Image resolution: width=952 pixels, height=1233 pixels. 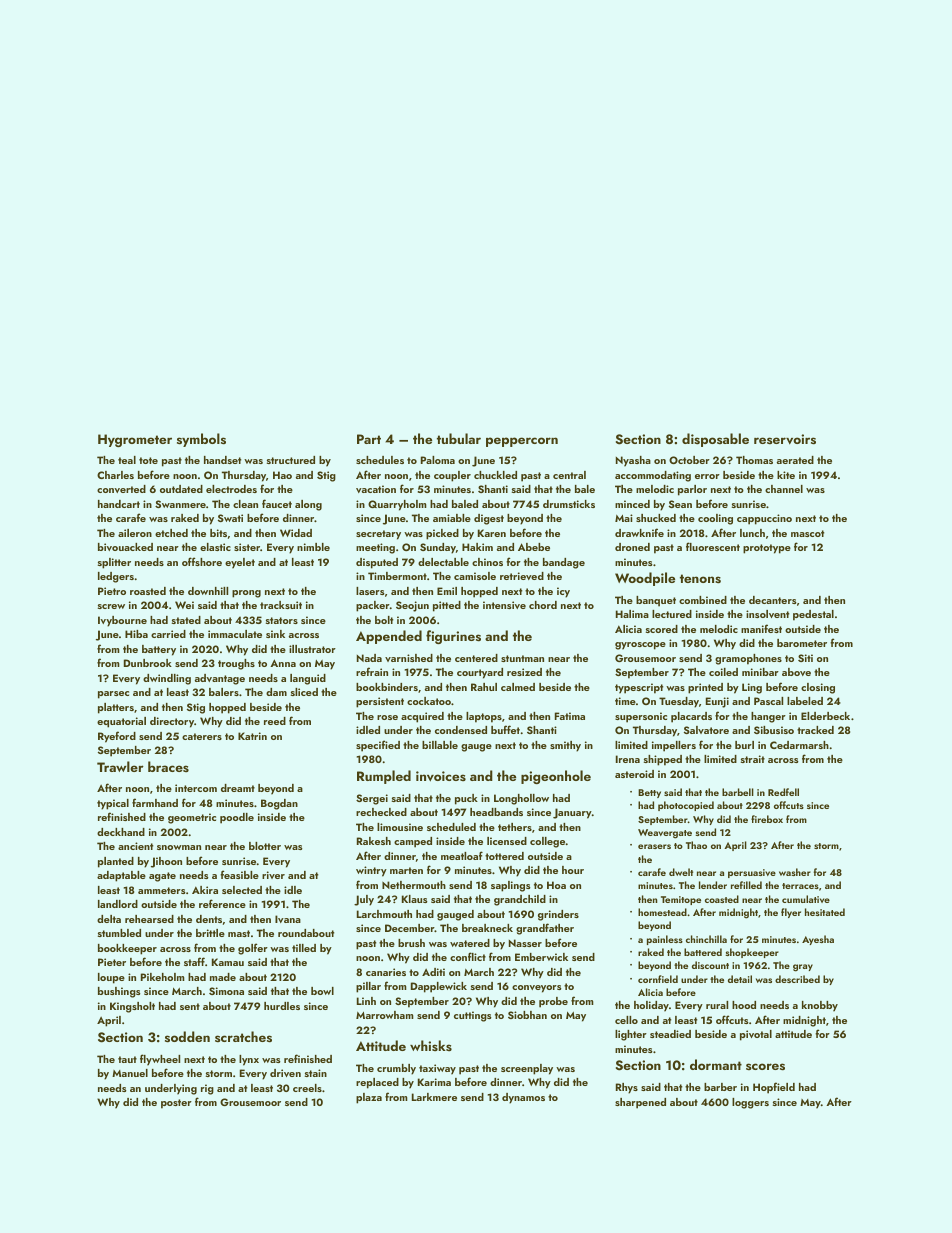 I want to click on icy, so click(x=563, y=592).
